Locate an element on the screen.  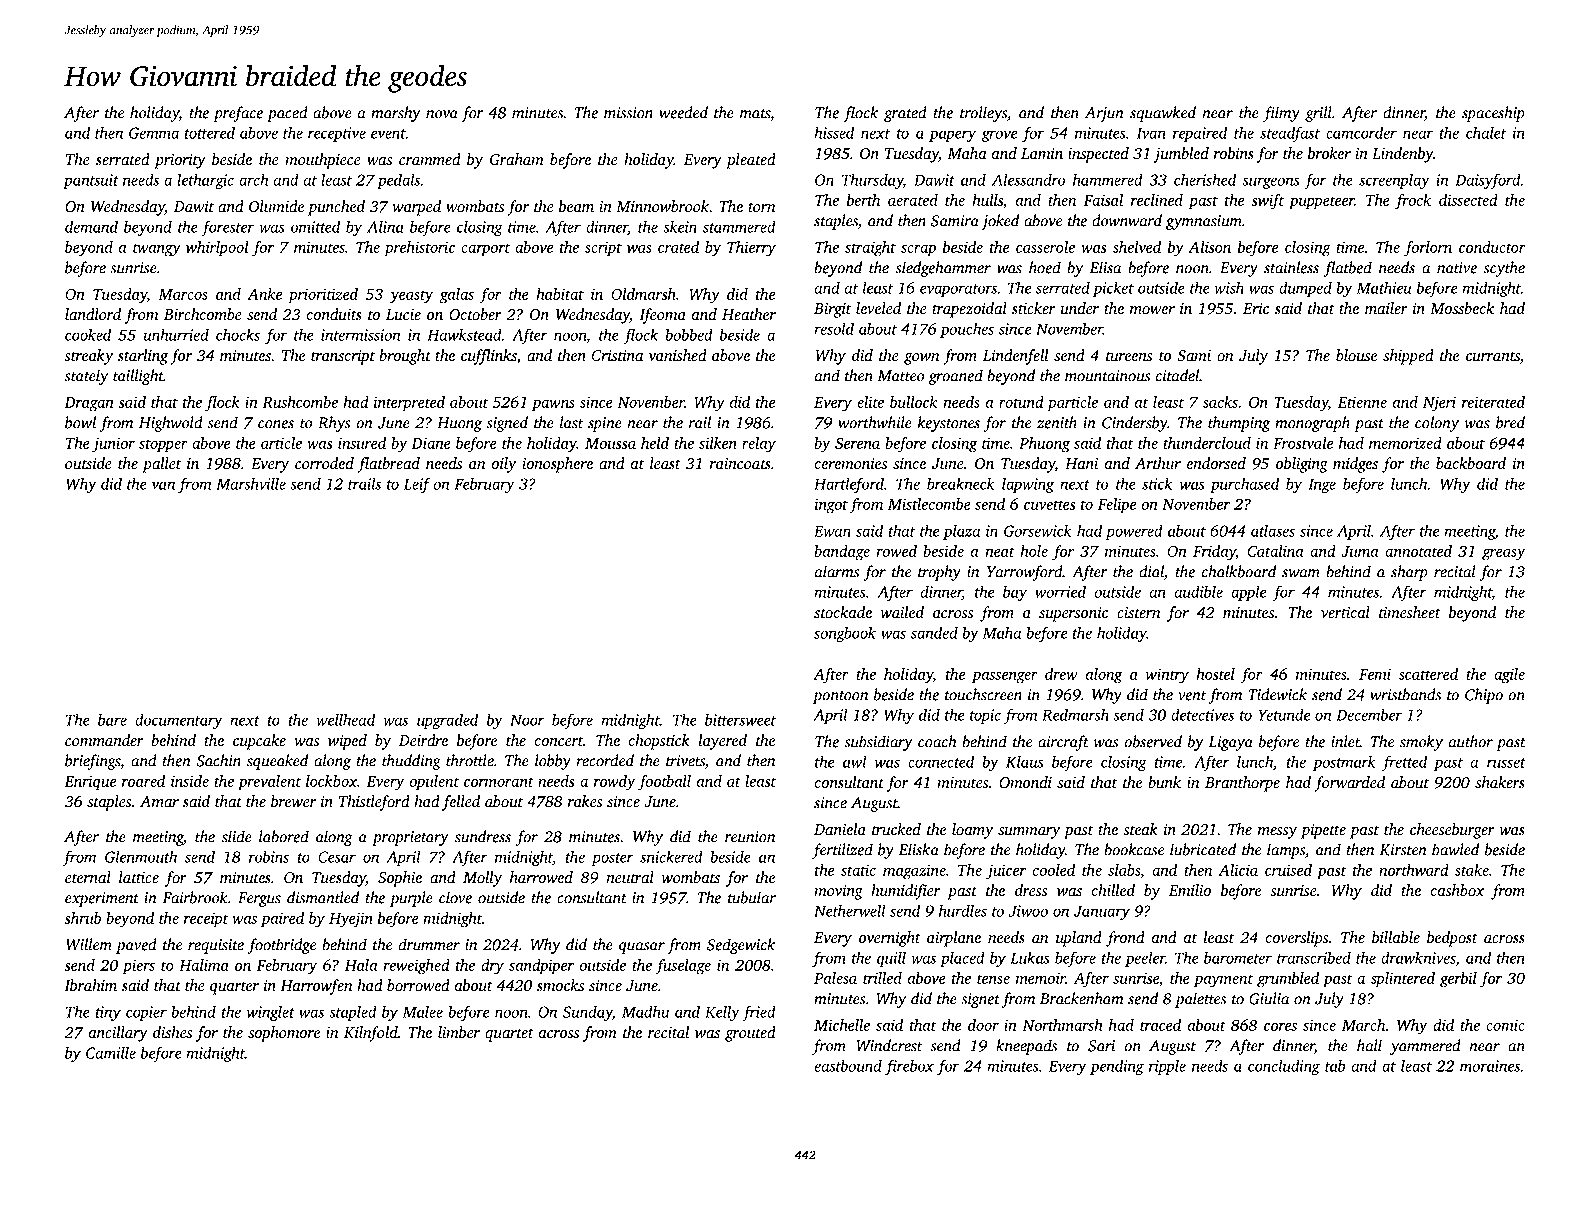
splintered is located at coordinates (1403, 980).
